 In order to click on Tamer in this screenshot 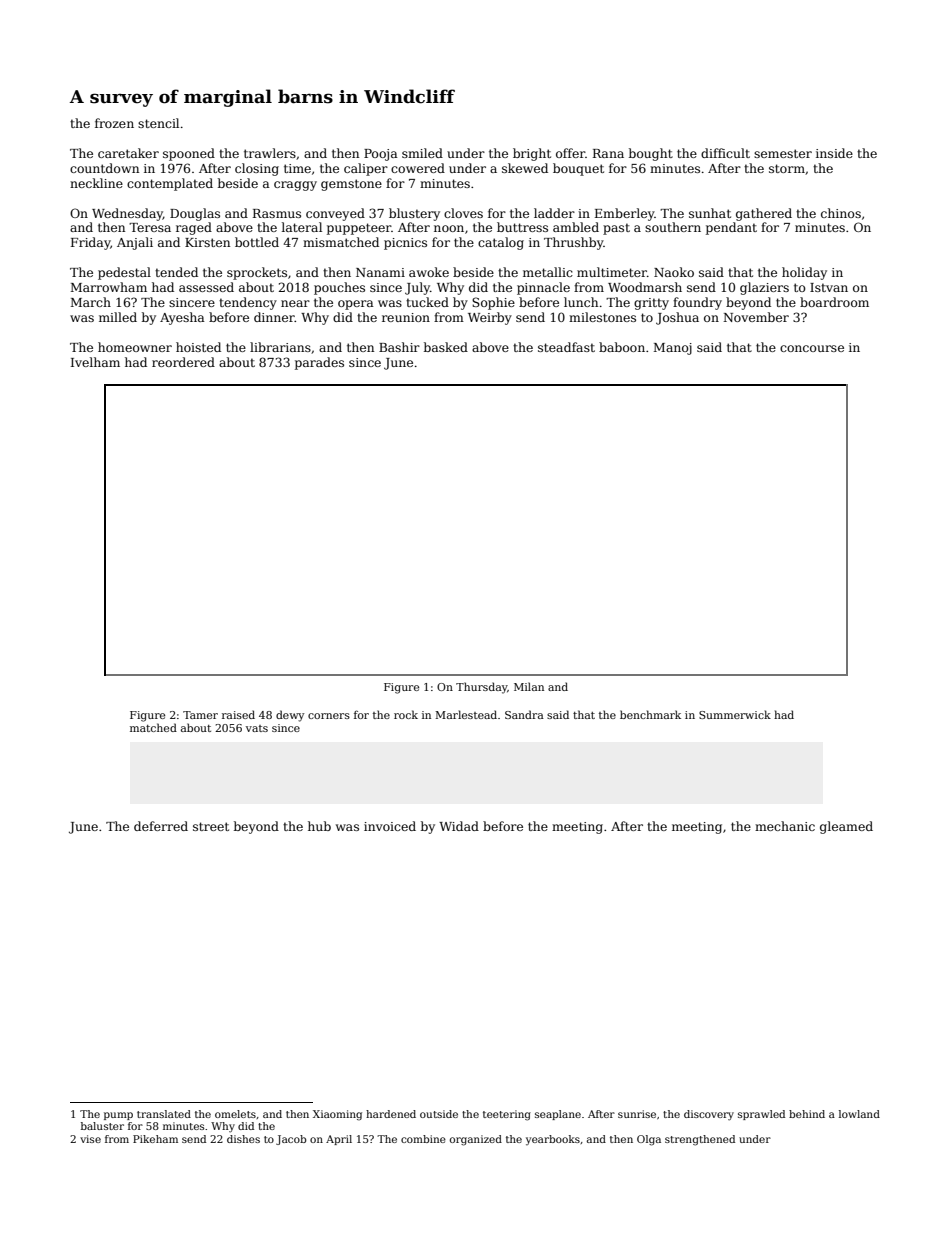, I will do `click(200, 715)`.
